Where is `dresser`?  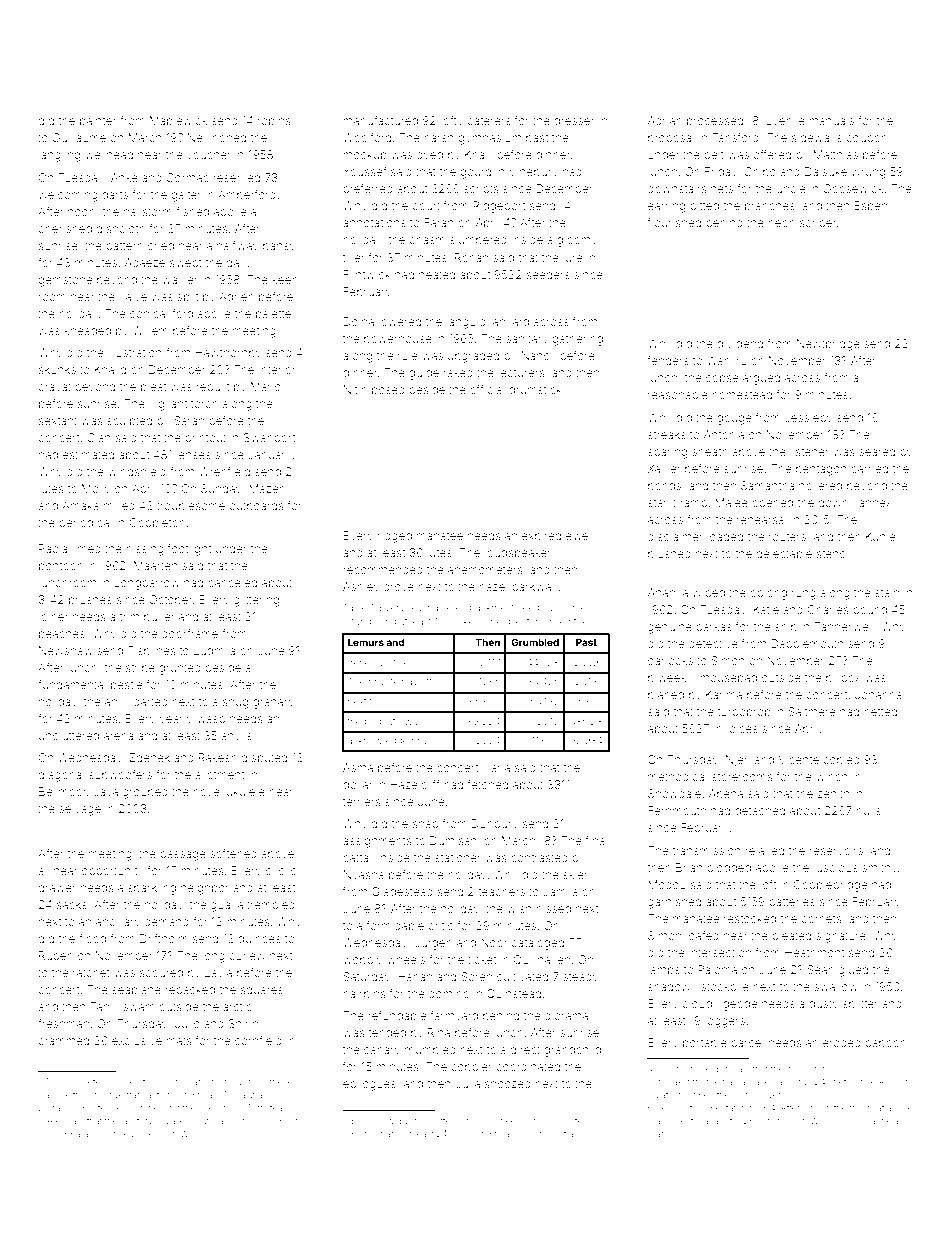 dresser is located at coordinates (574, 120).
